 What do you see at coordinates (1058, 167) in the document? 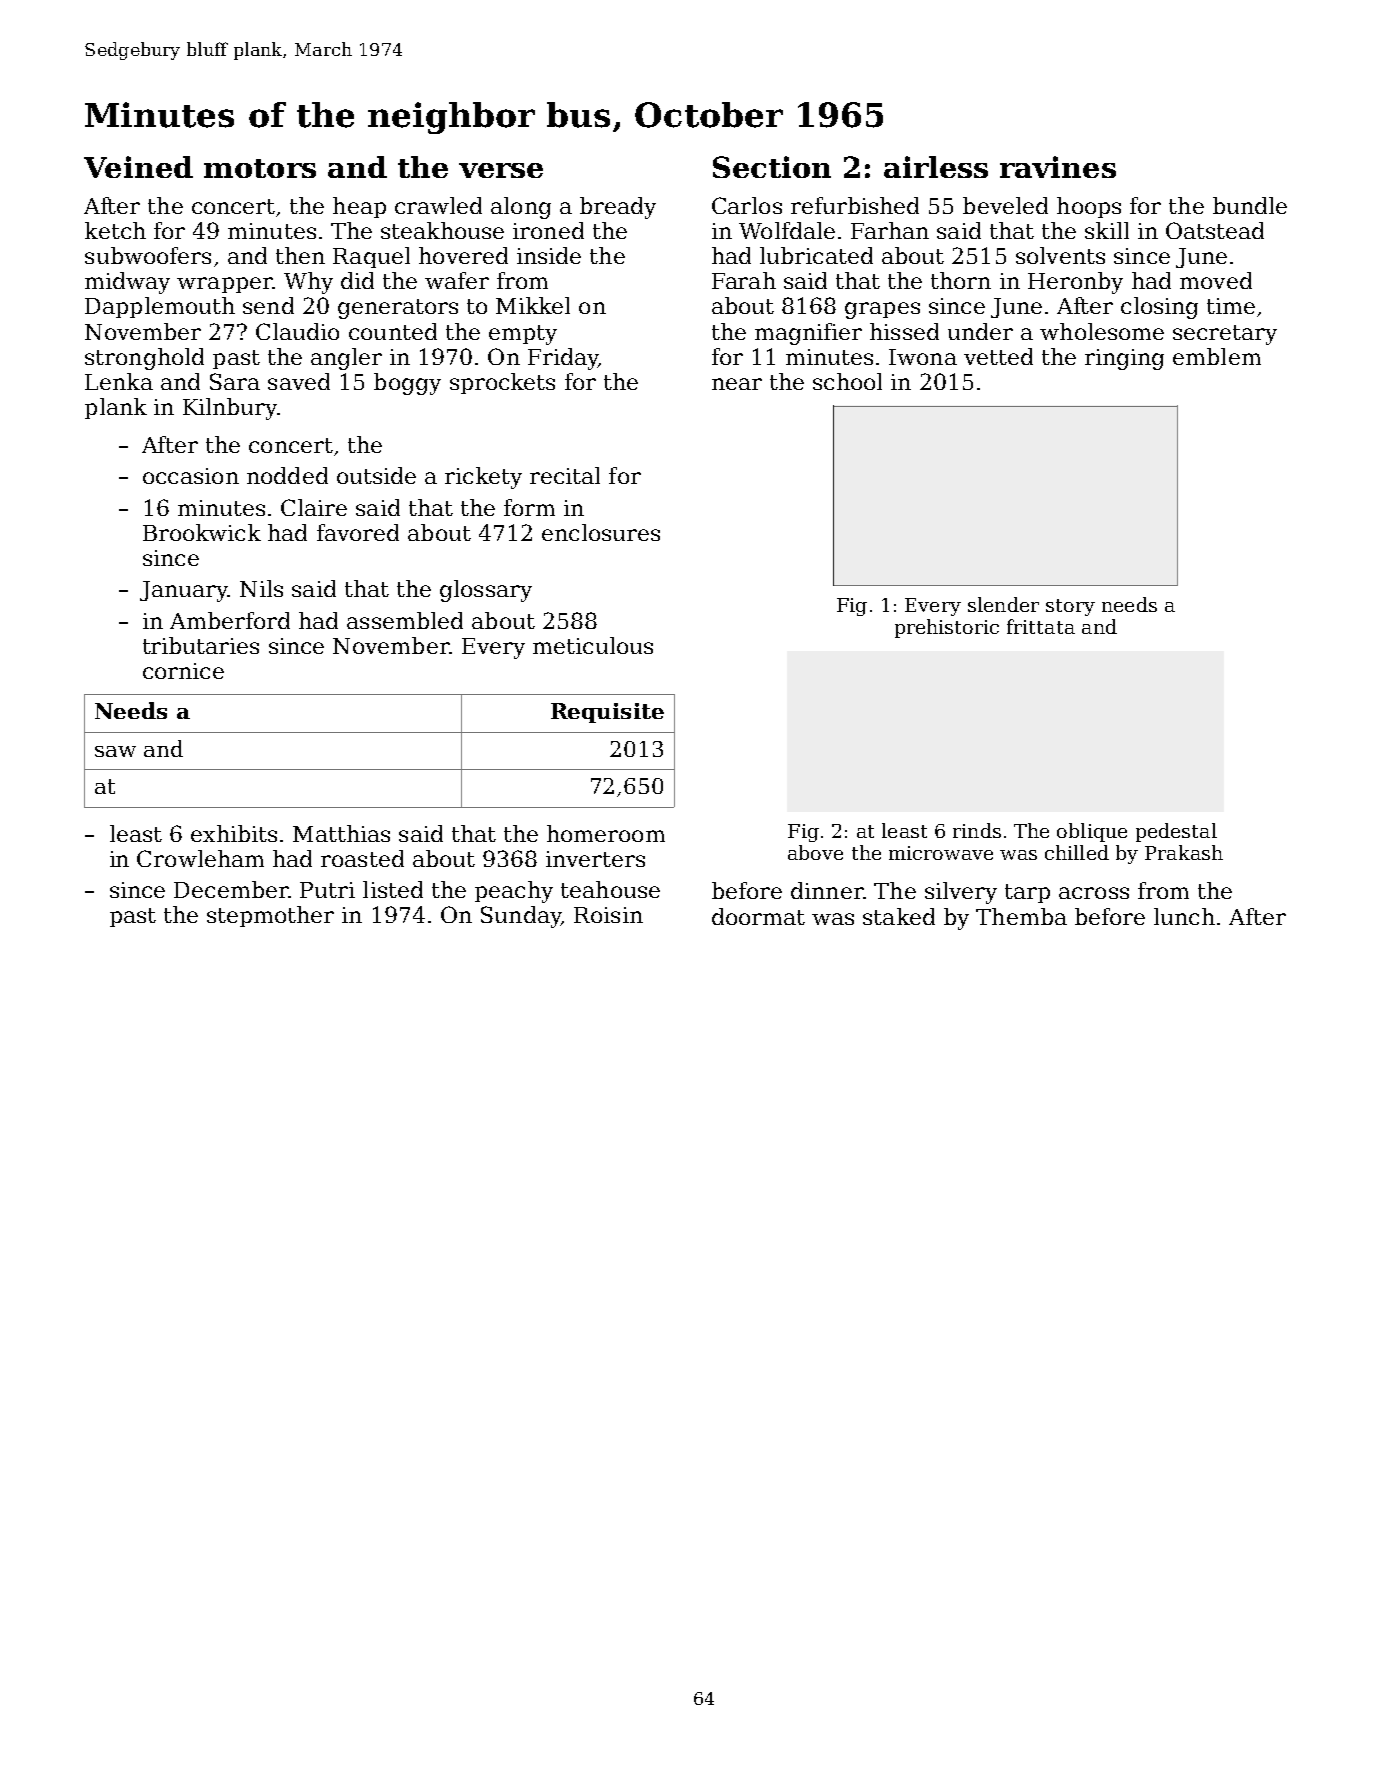
I see `ravines` at bounding box center [1058, 167].
